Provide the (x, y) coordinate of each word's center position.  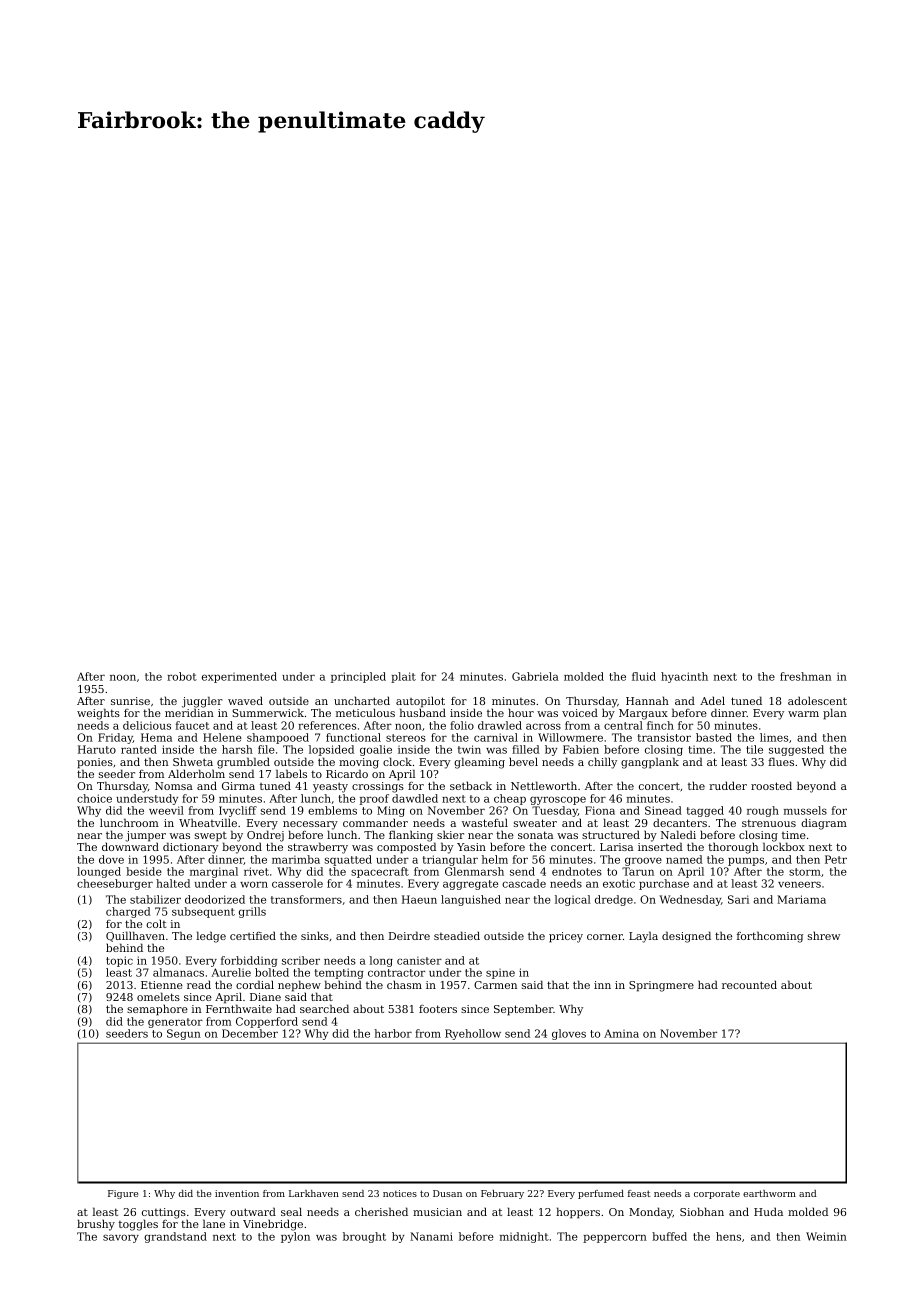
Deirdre (409, 935)
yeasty (330, 787)
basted (714, 737)
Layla (643, 937)
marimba (296, 859)
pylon (295, 1237)
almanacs (178, 972)
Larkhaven (314, 1193)
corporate (717, 1194)
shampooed (278, 738)
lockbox (784, 846)
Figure (123, 1194)
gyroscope (558, 800)
